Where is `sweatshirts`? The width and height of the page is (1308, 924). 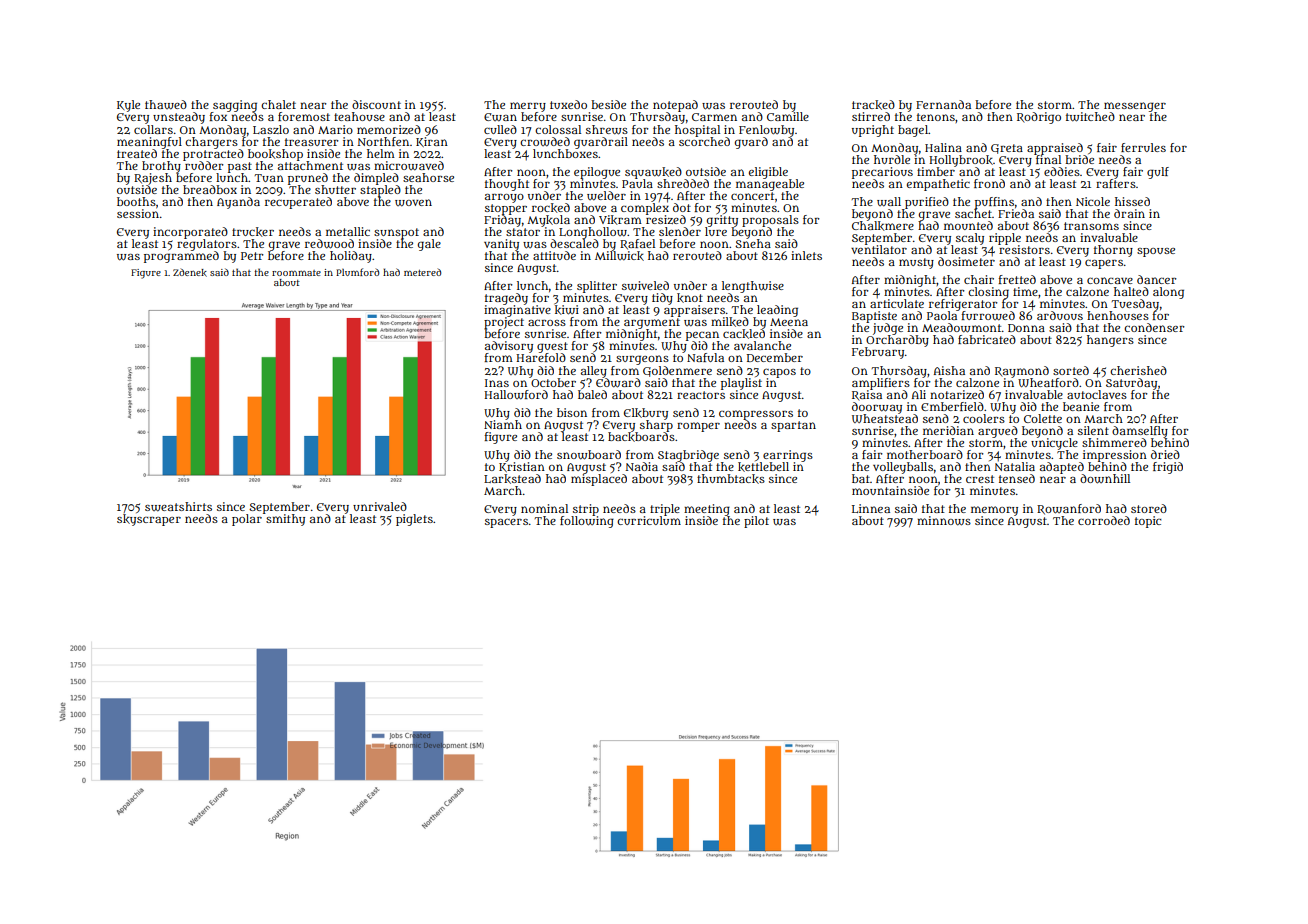
sweatshirts is located at coordinates (178, 507).
